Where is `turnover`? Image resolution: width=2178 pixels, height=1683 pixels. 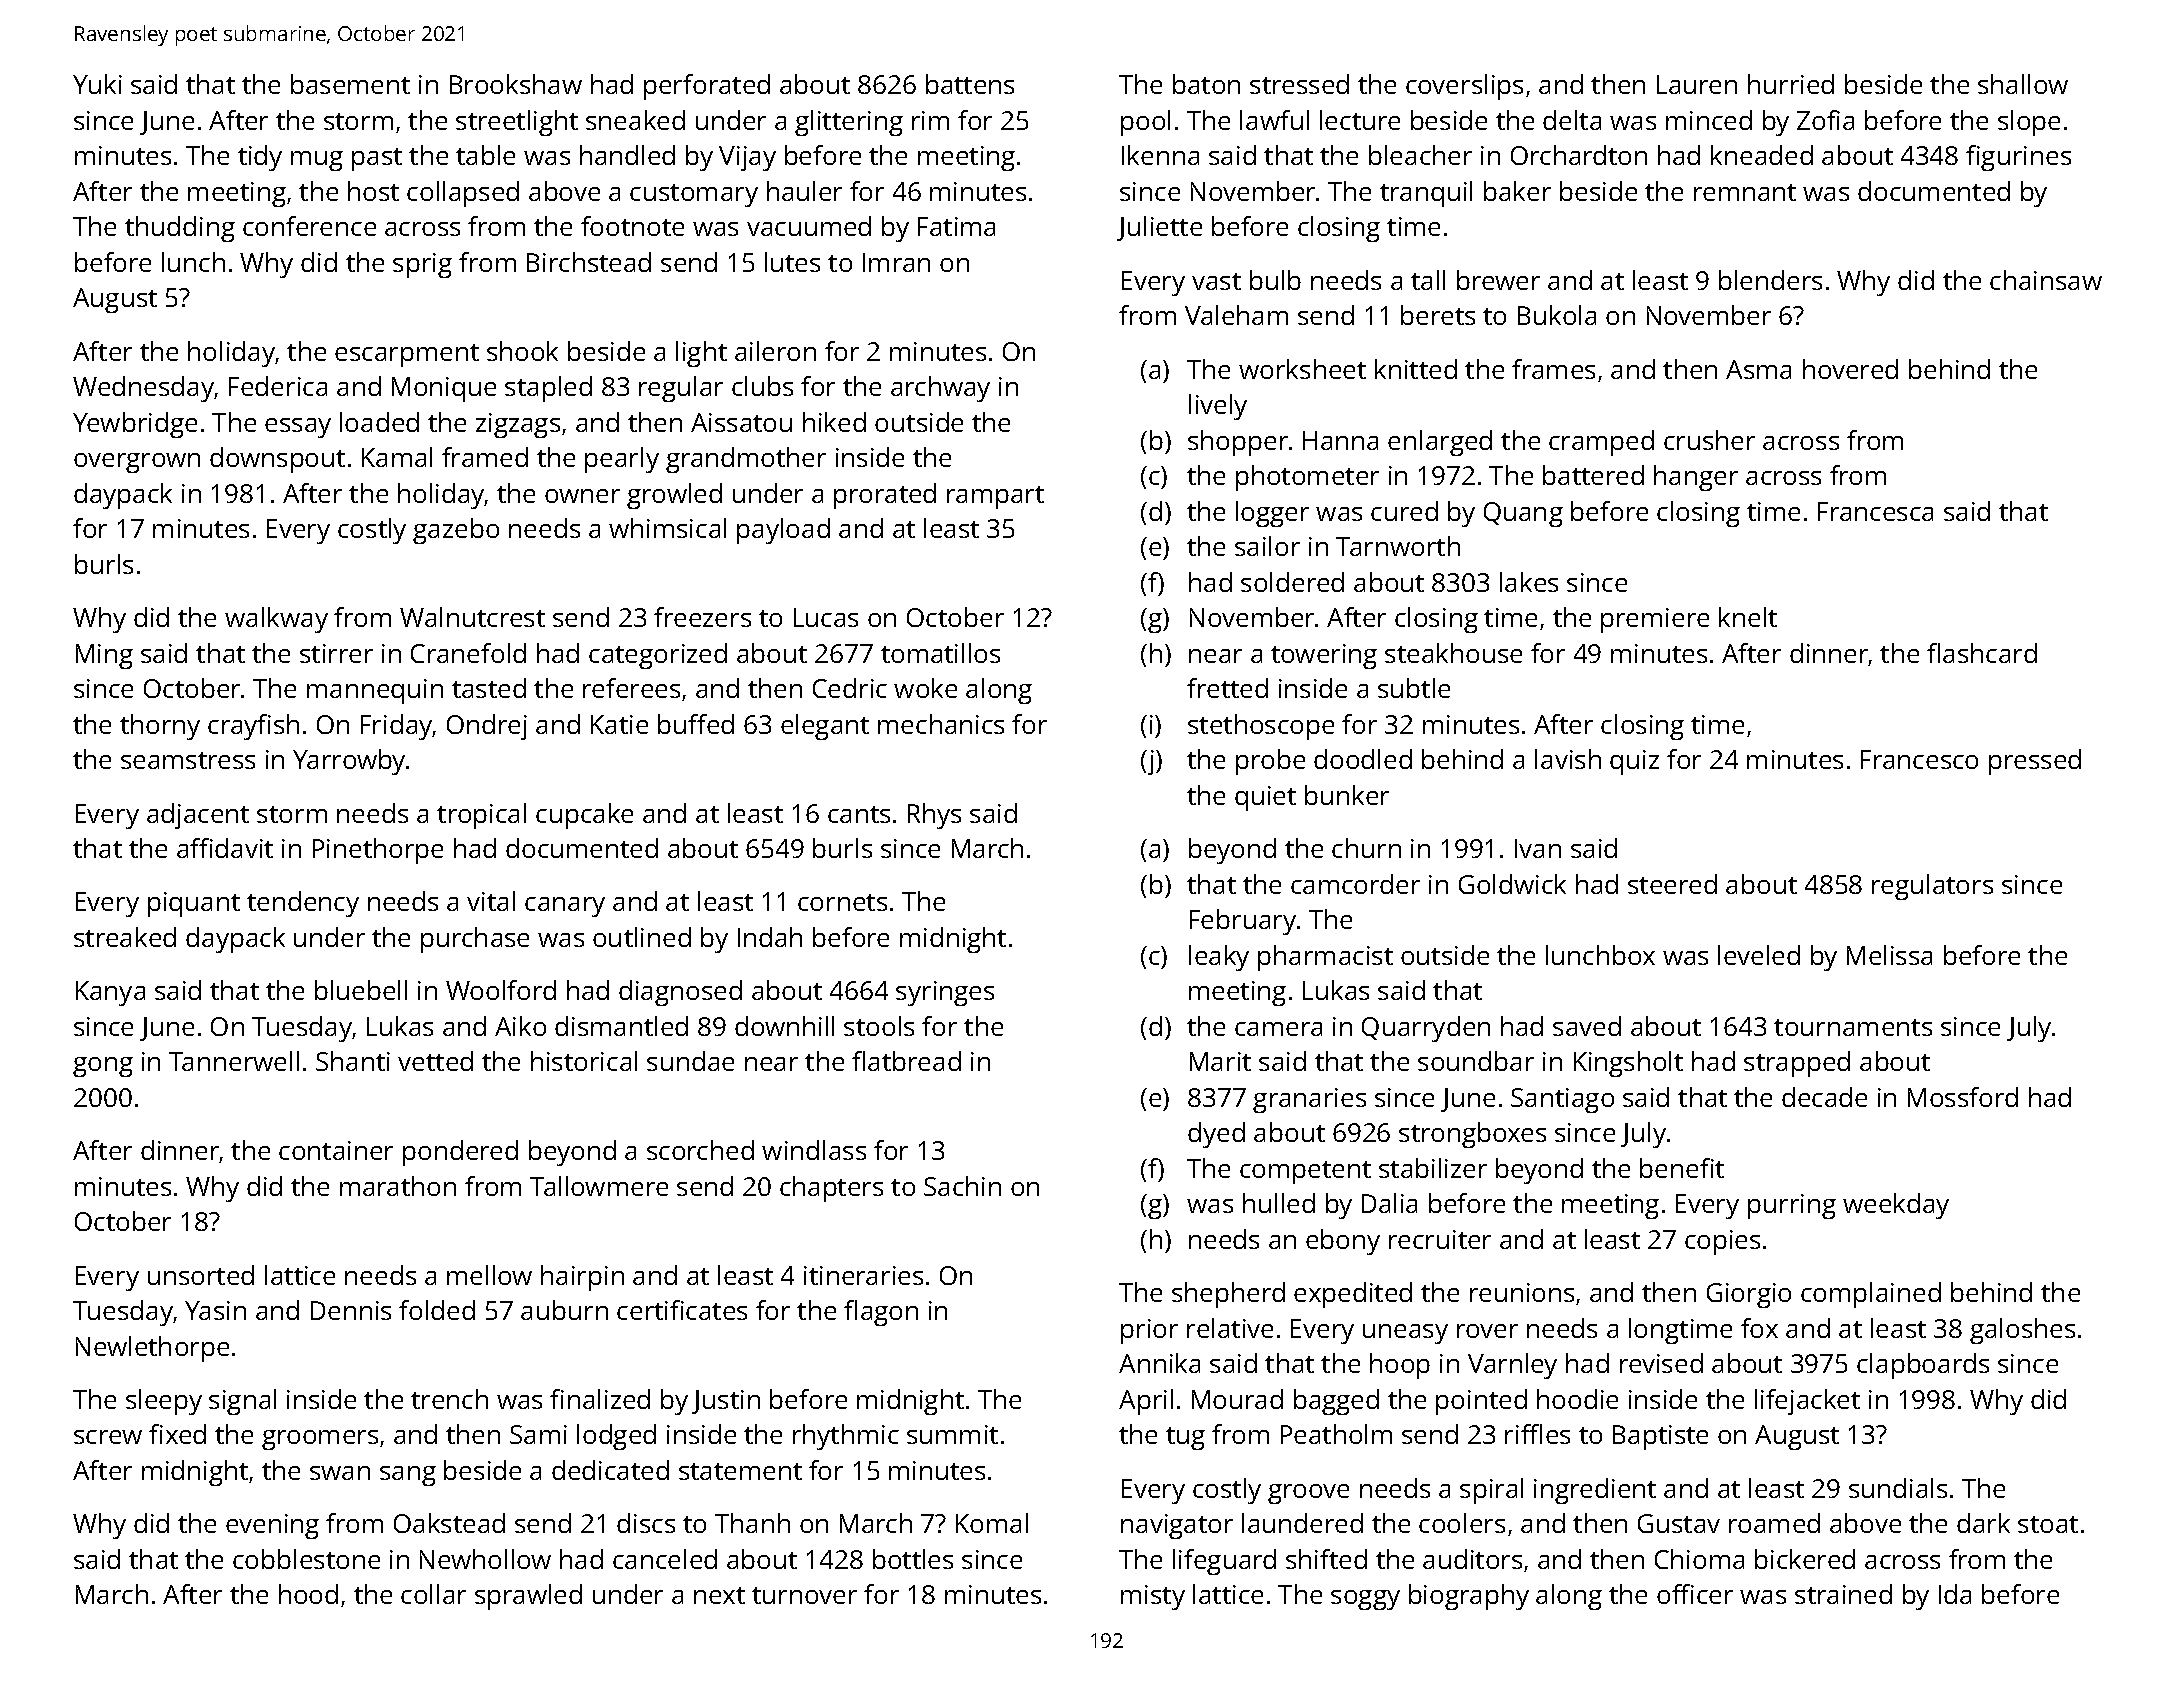 turnover is located at coordinates (804, 1595).
